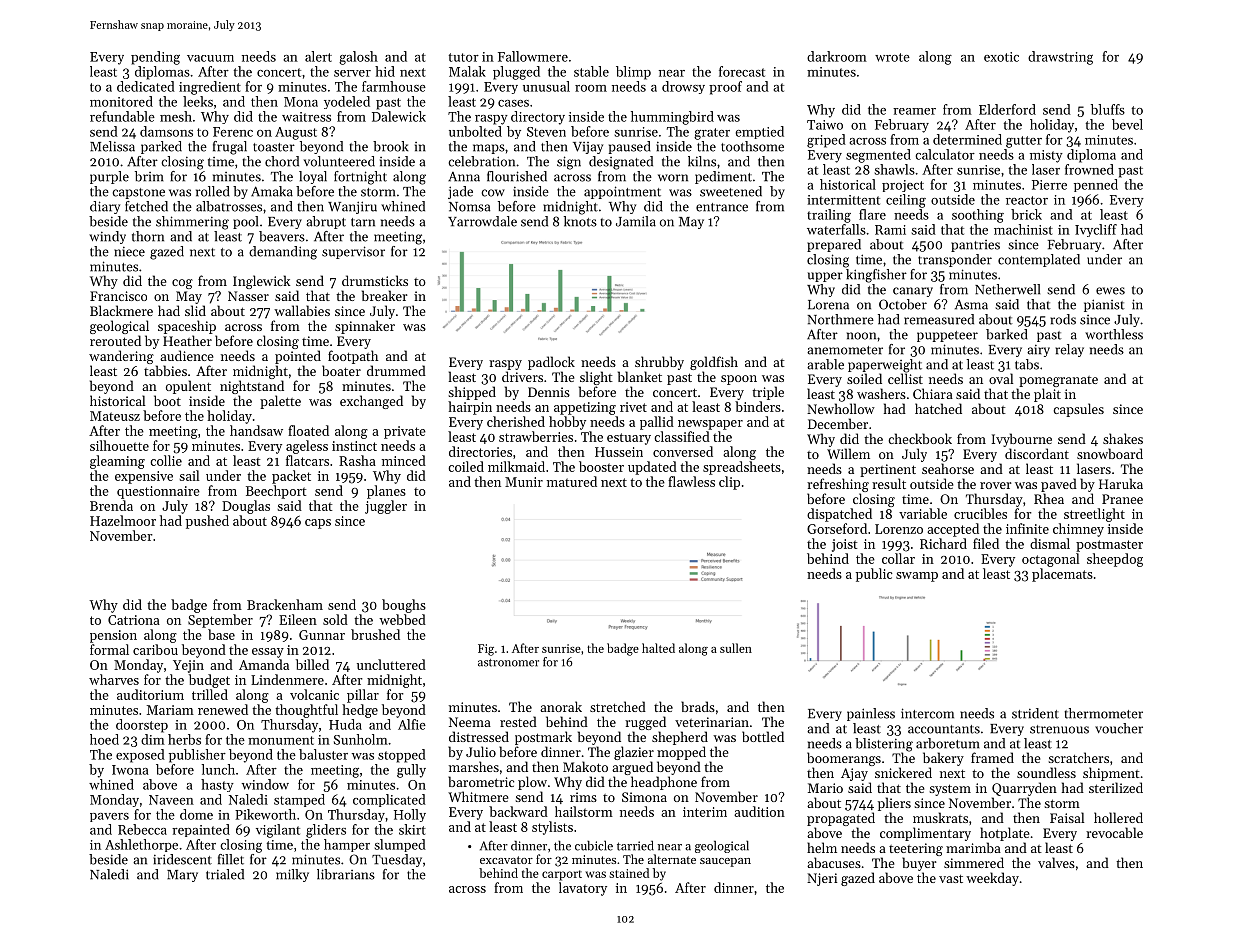 This page has width=1233, height=952. Describe the element at coordinates (118, 296) in the page. I see `Francisco` at that location.
